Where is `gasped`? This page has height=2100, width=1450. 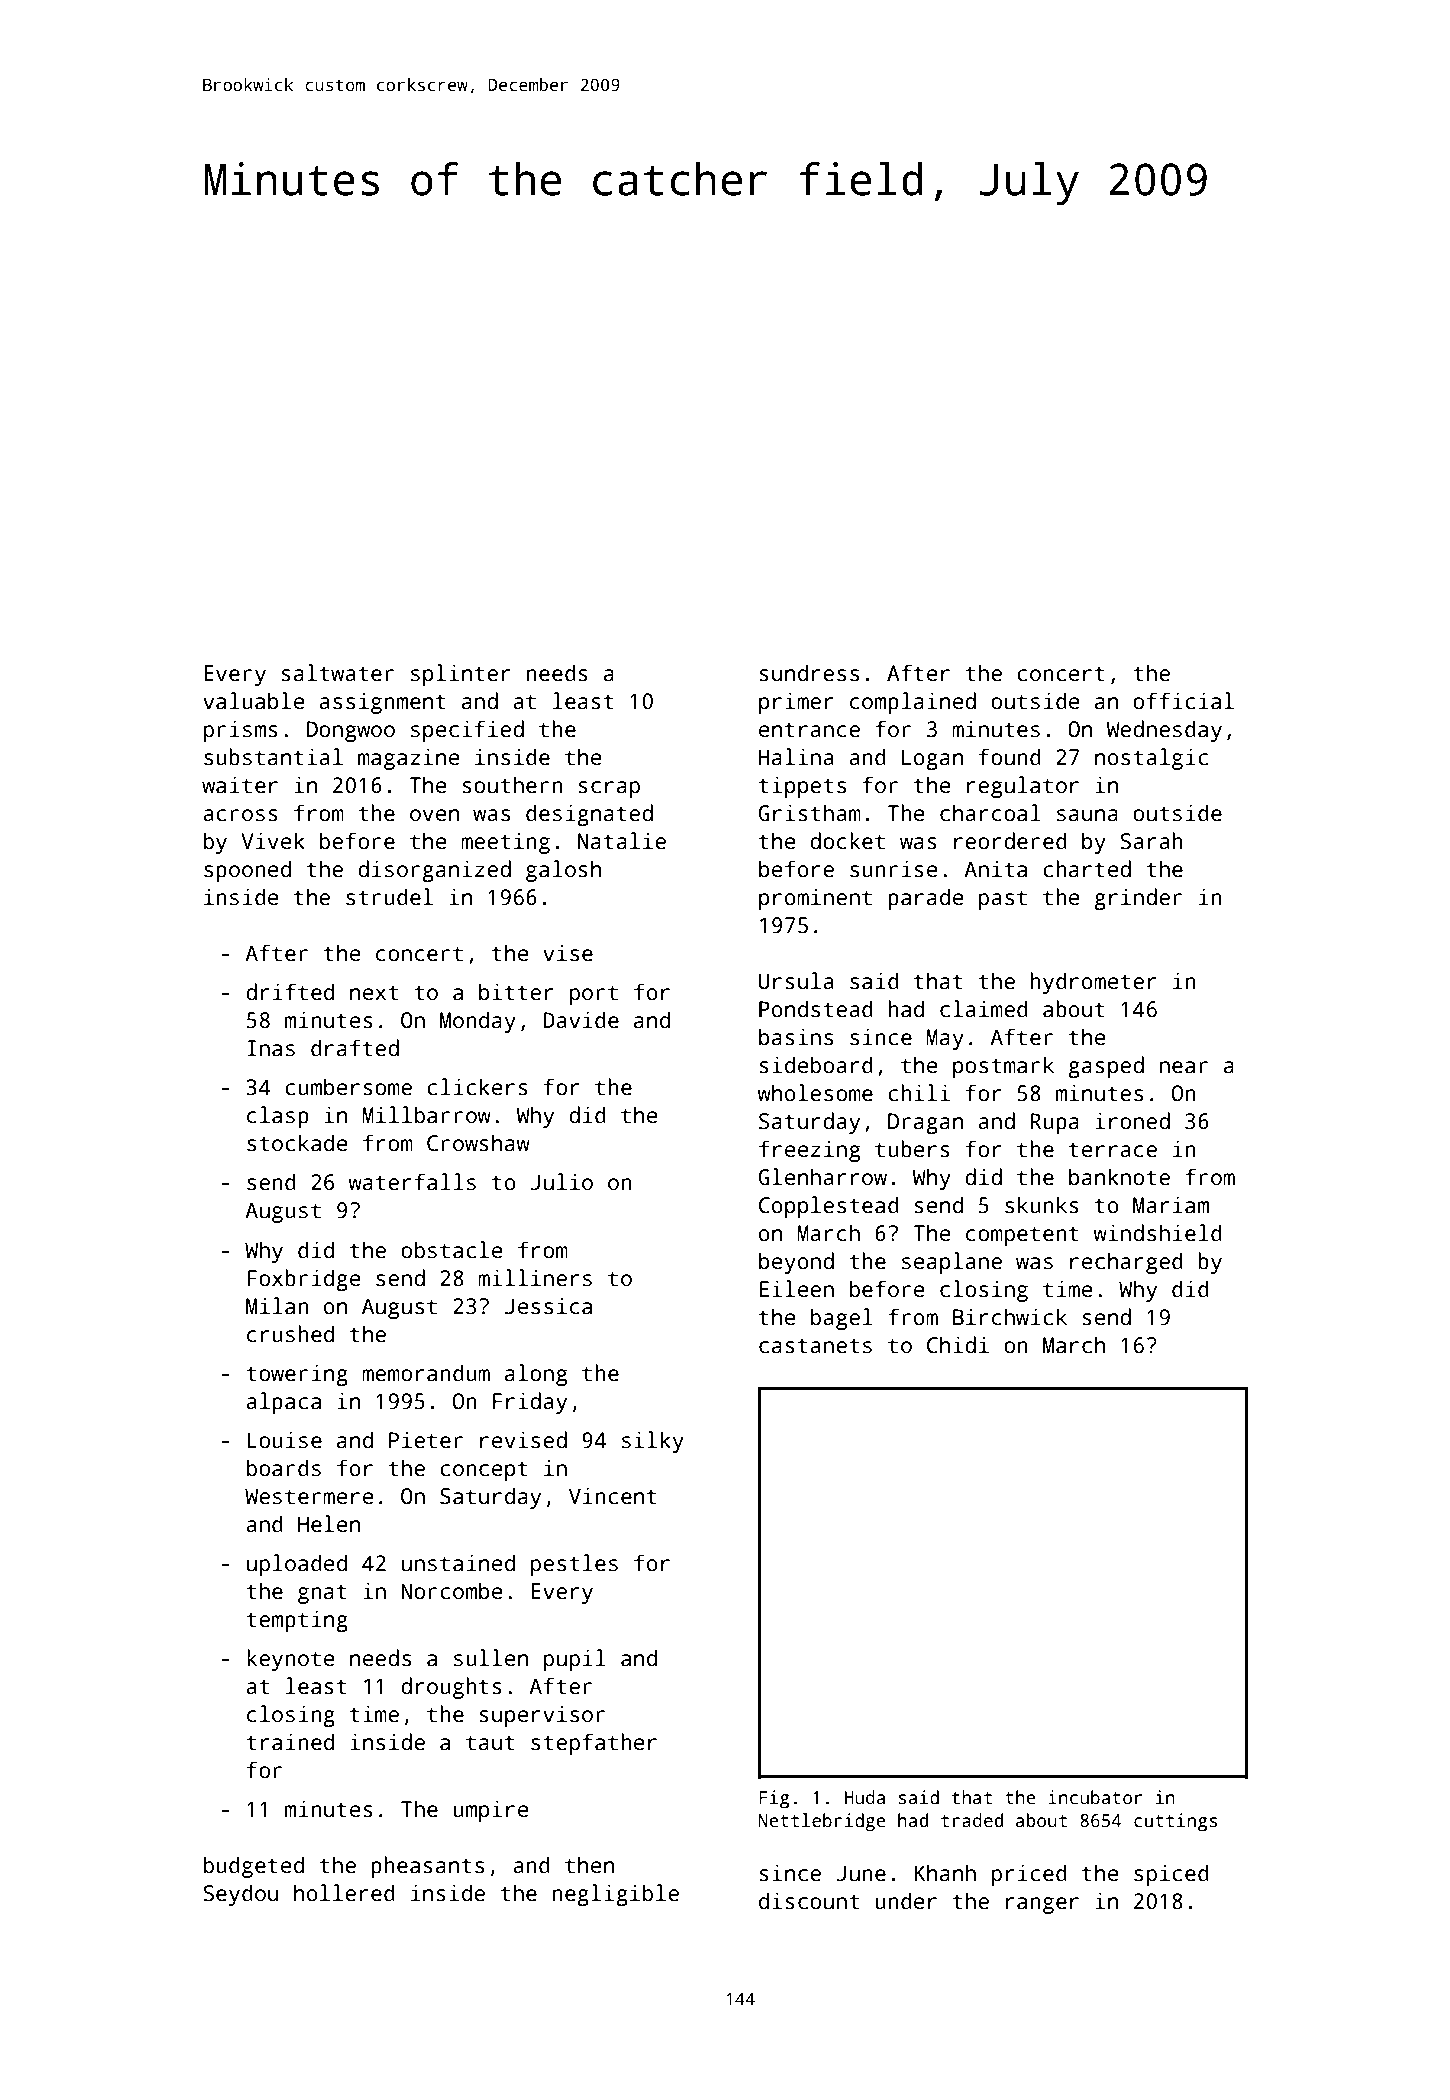
gasped is located at coordinates (1106, 1067).
